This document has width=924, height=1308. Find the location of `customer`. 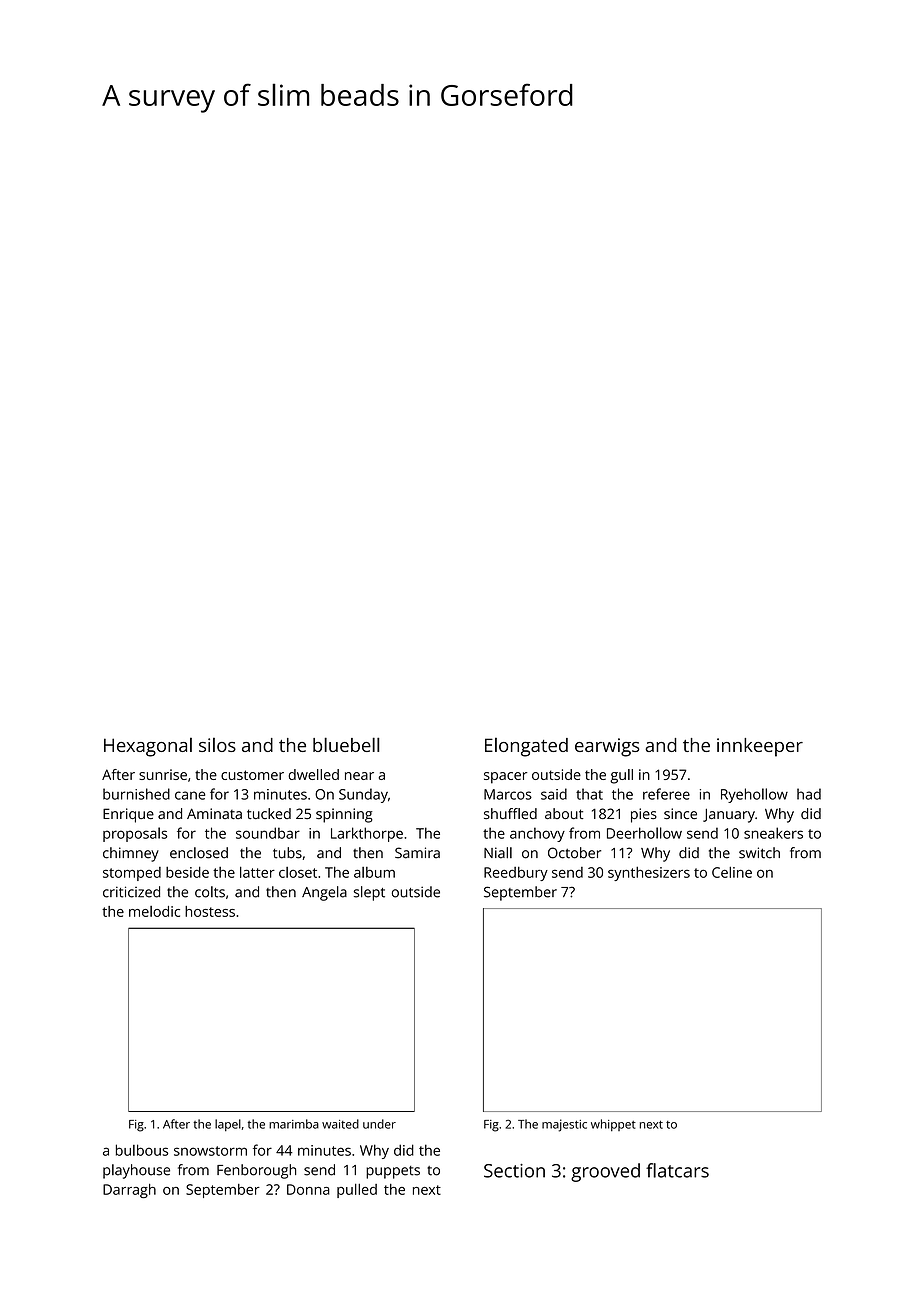

customer is located at coordinates (252, 775).
